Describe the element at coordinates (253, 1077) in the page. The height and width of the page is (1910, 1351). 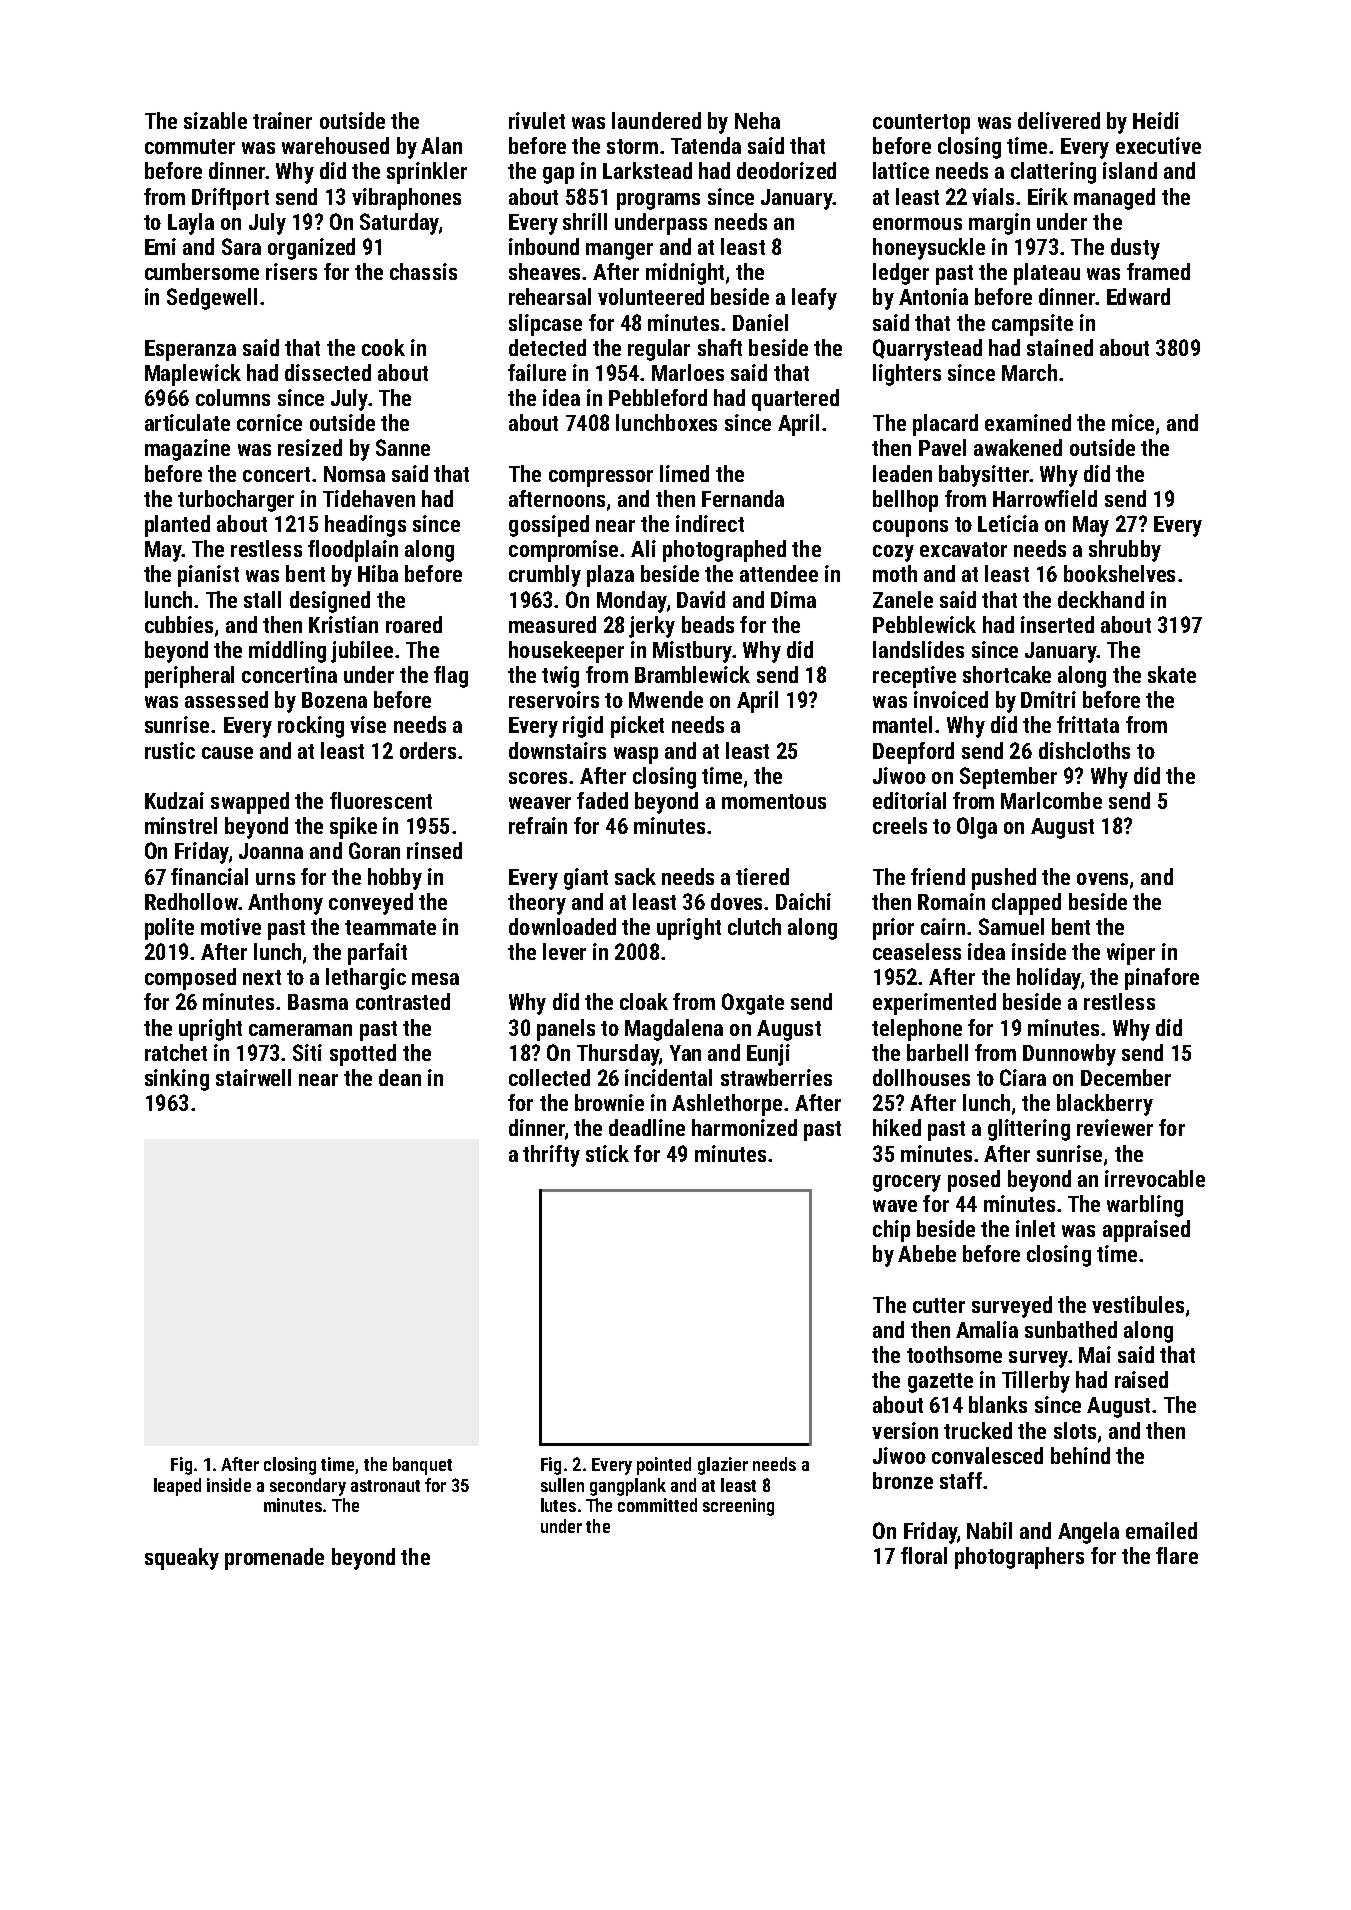
I see `stairwell` at that location.
